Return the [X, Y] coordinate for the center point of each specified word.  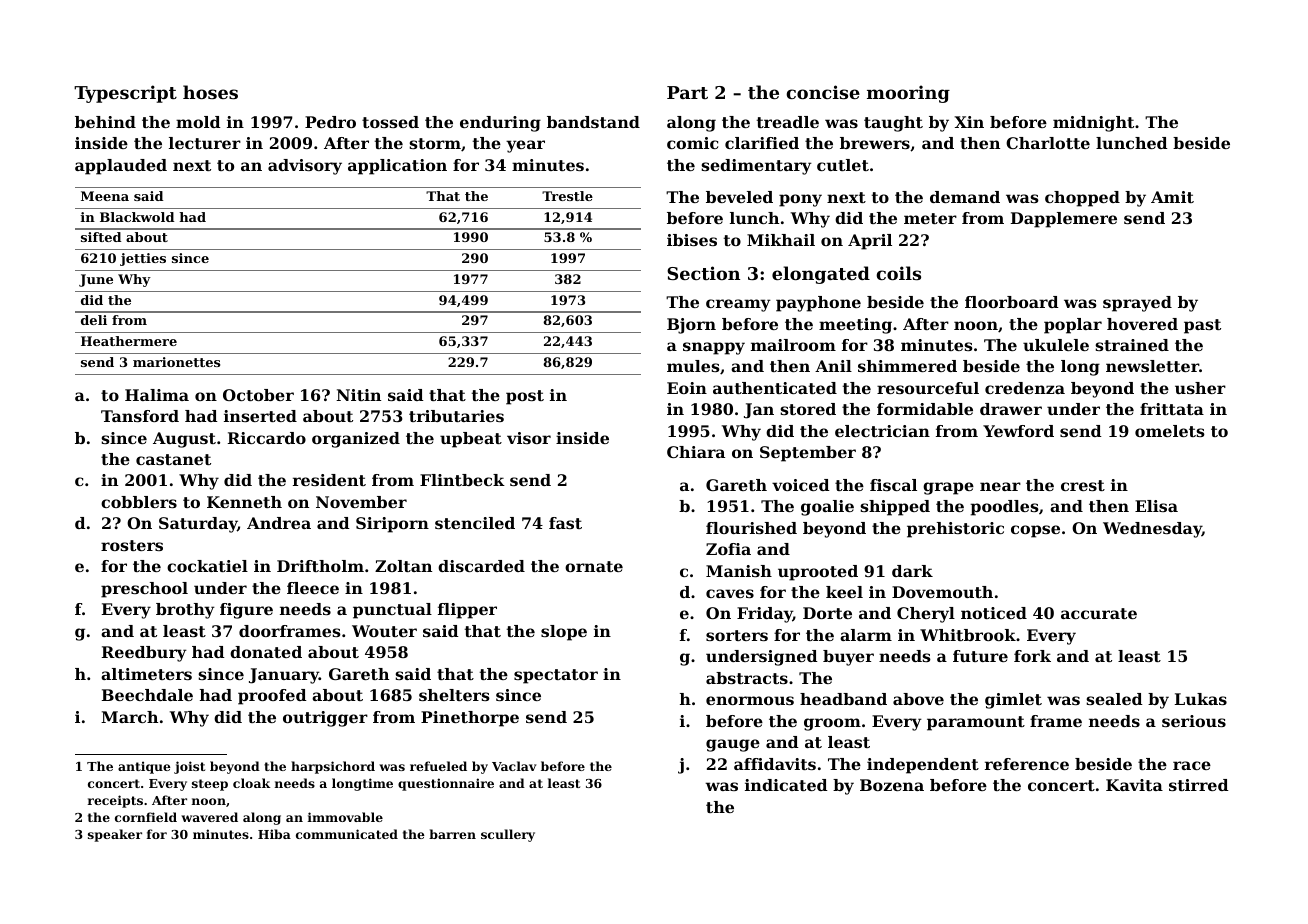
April [870, 242]
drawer [1011, 409]
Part [687, 92]
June [96, 280]
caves [730, 593]
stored [808, 409]
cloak [251, 783]
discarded [481, 566]
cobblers [139, 502]
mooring [908, 94]
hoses [210, 92]
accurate [1099, 613]
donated [266, 652]
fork [1032, 656]
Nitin [358, 395]
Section [703, 273]
